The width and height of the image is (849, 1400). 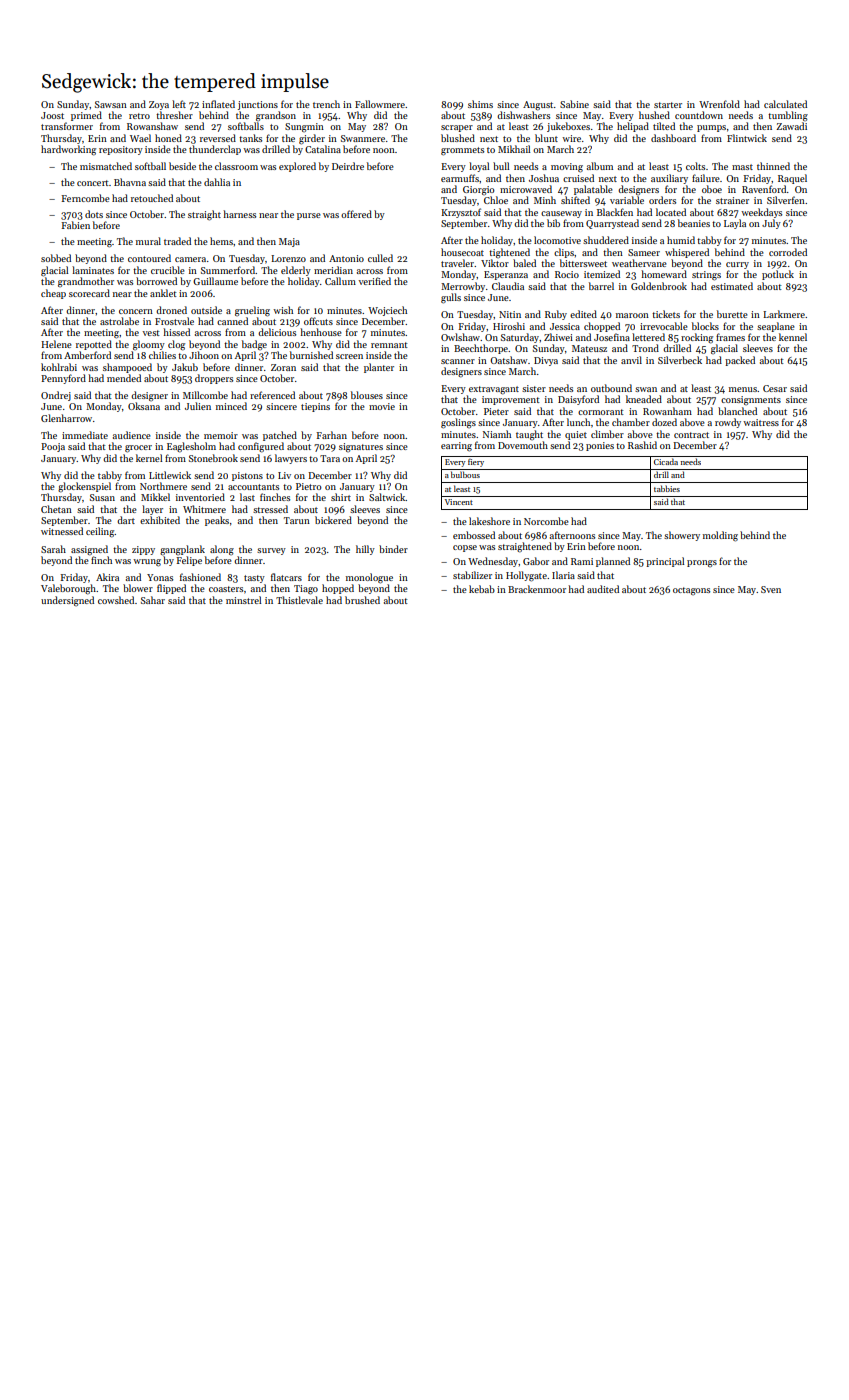 I want to click on locomotive, so click(x=557, y=240).
